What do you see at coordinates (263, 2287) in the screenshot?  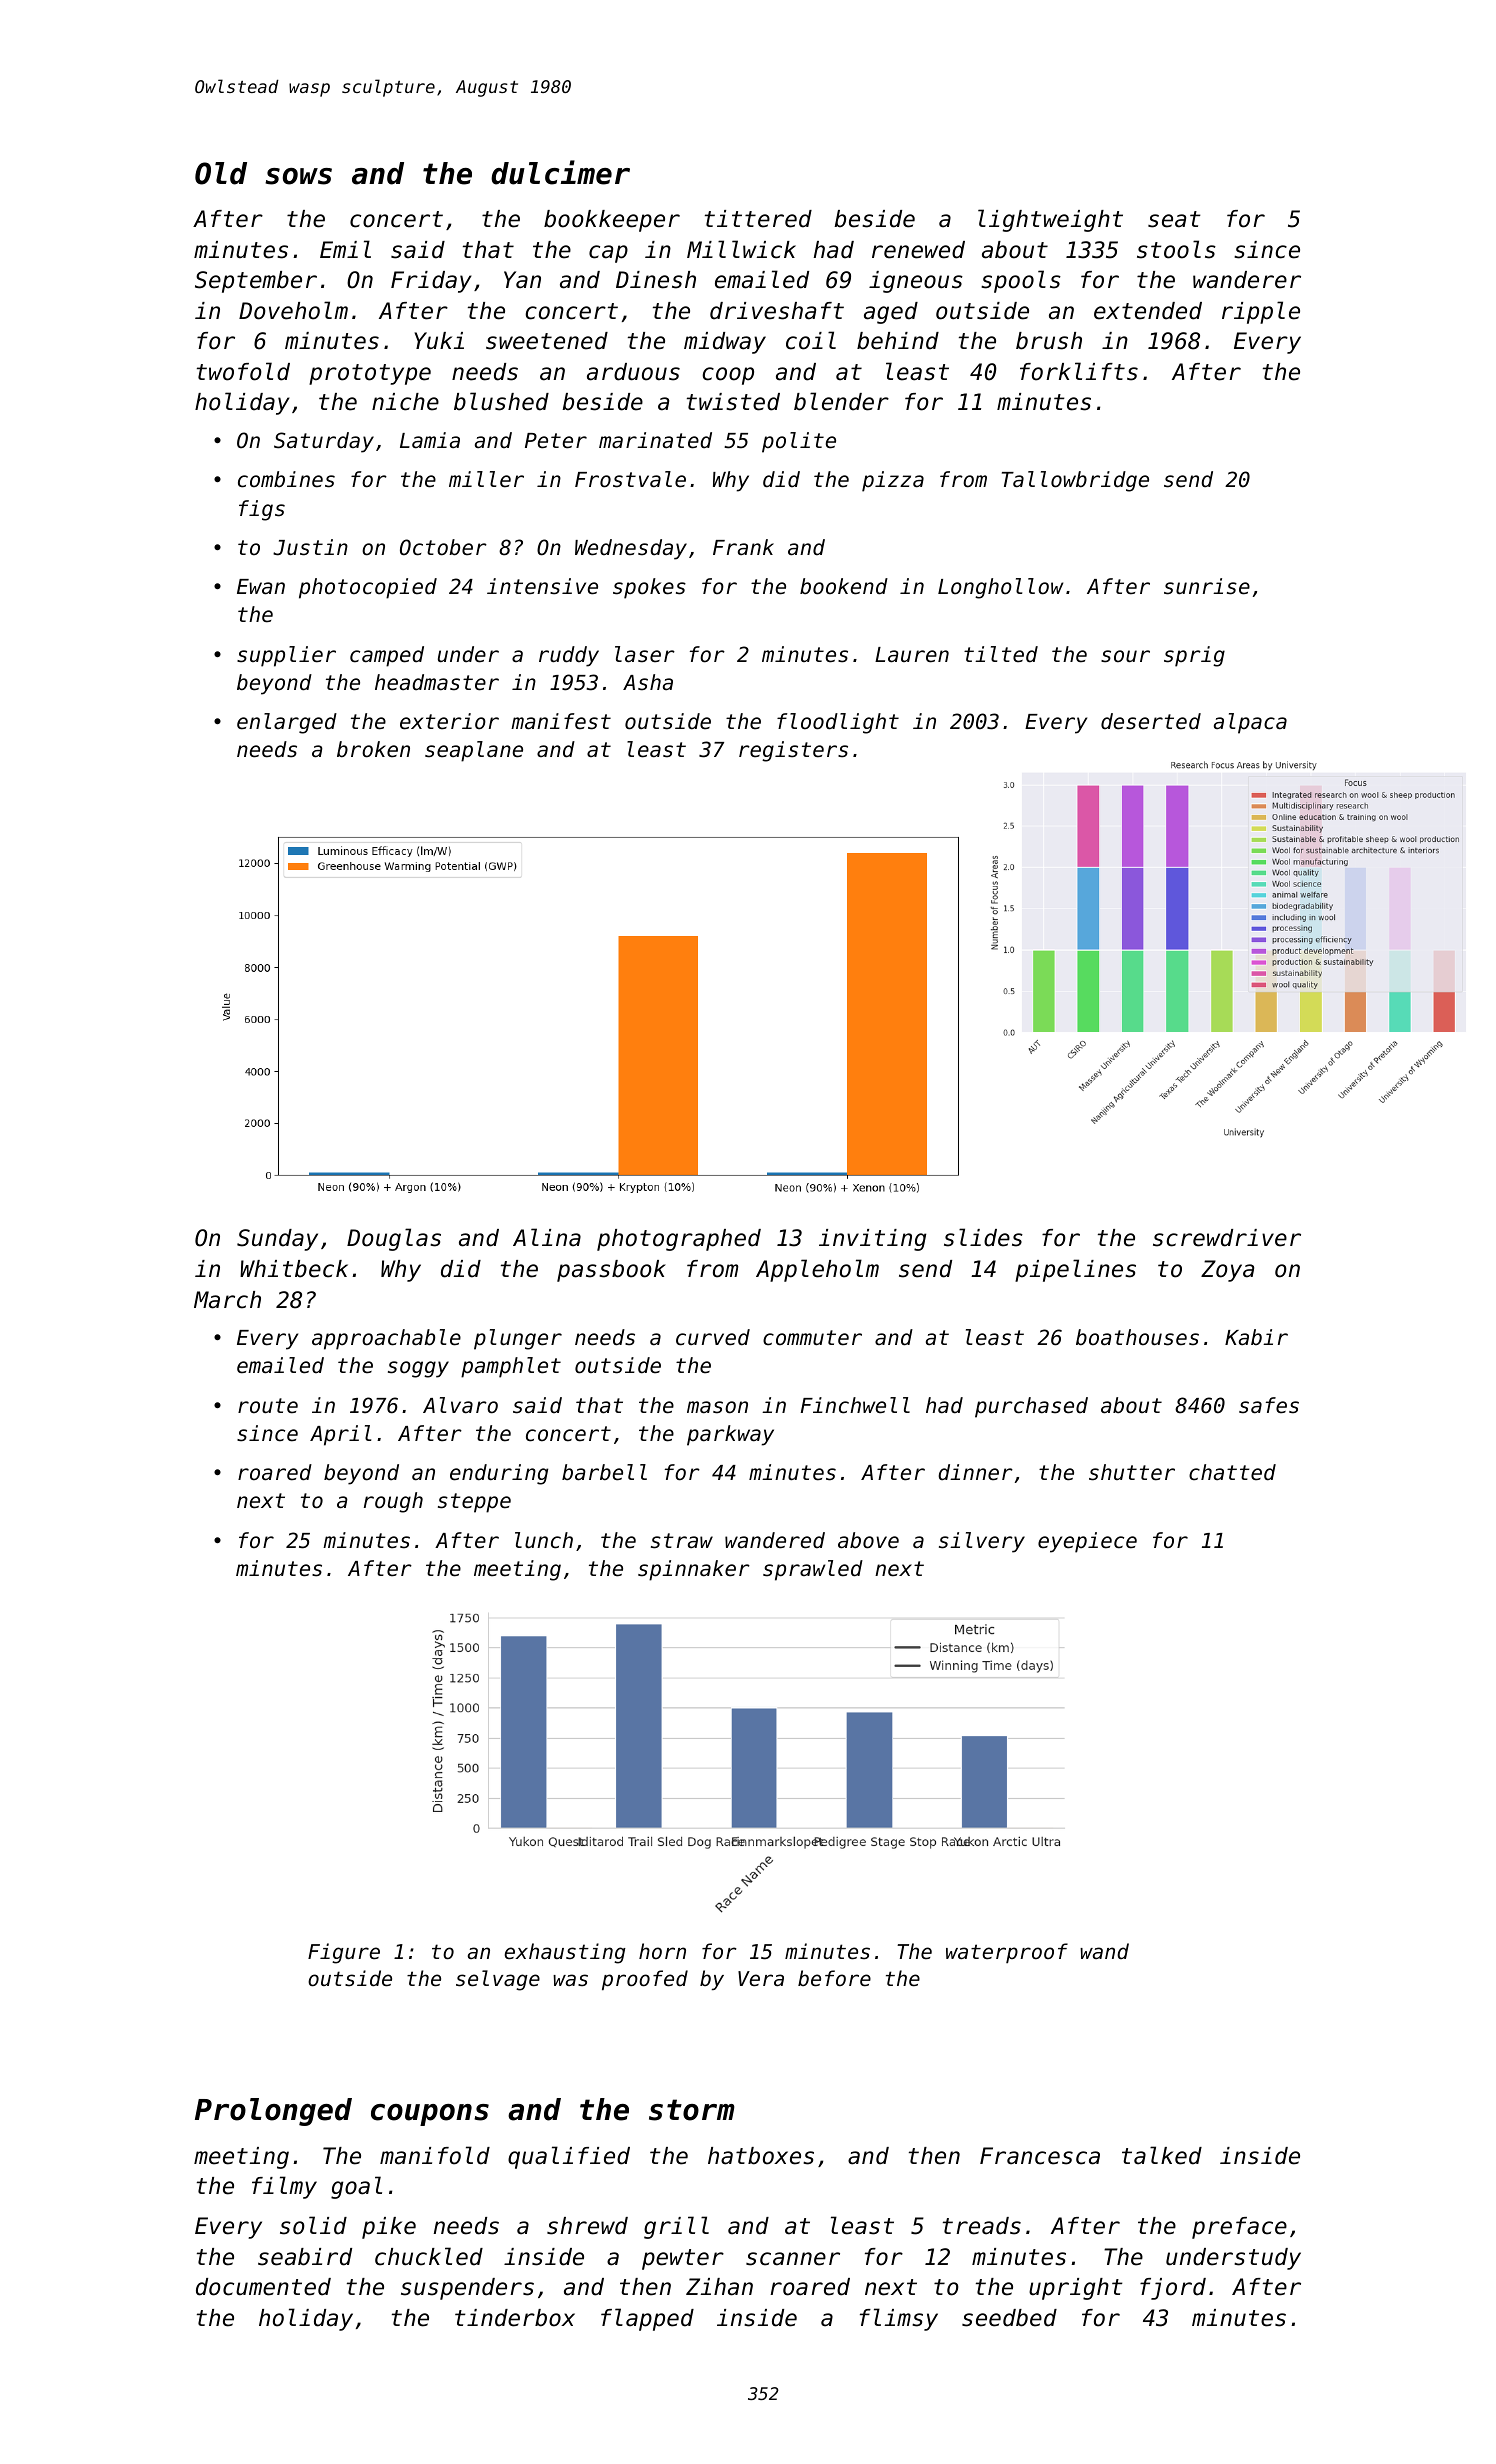 I see `documented` at bounding box center [263, 2287].
